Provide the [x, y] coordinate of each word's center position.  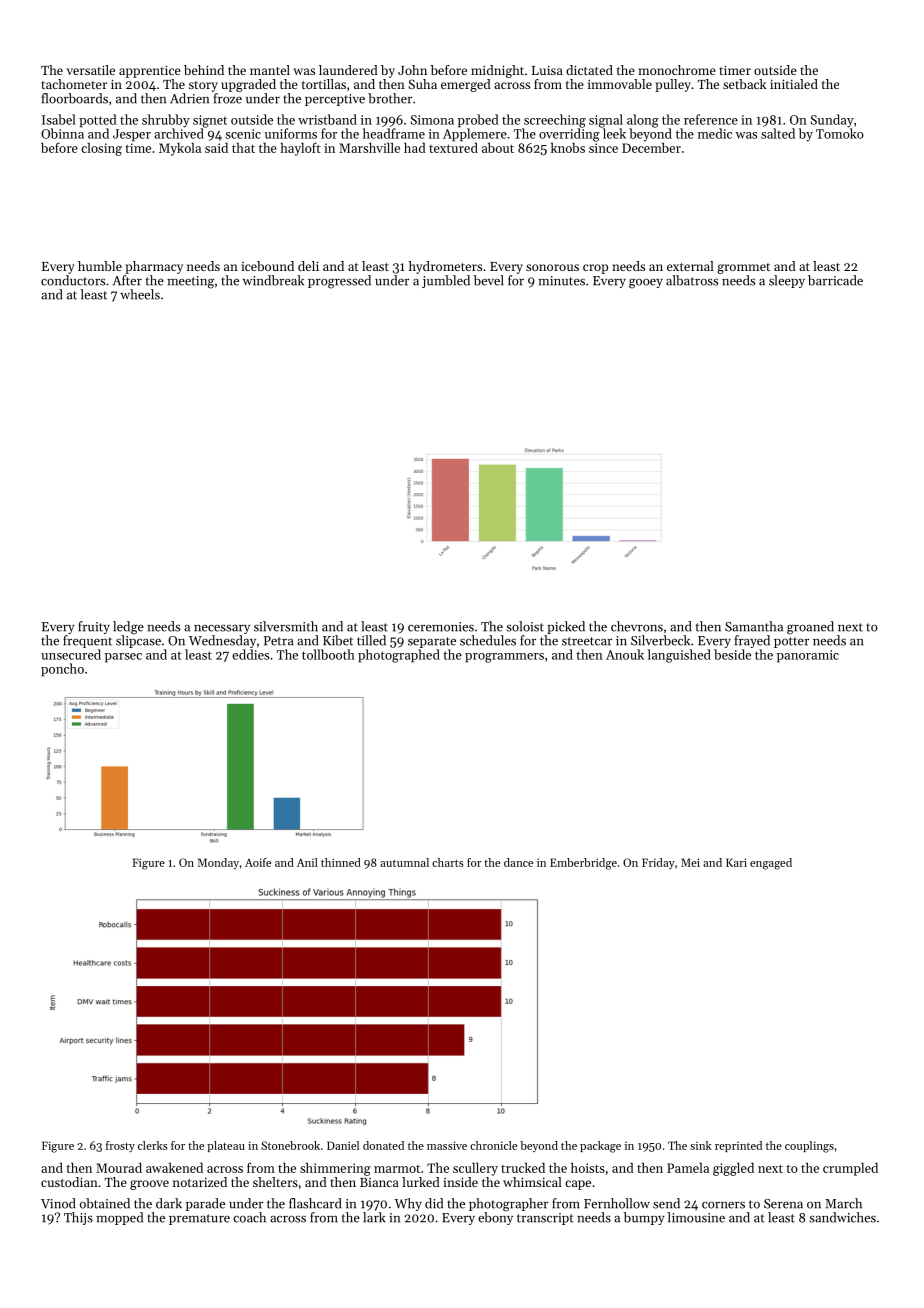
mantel [270, 70]
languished [679, 656]
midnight [497, 71]
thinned [341, 862]
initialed [794, 84]
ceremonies [441, 627]
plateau [226, 1146]
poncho [62, 670]
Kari [736, 862]
